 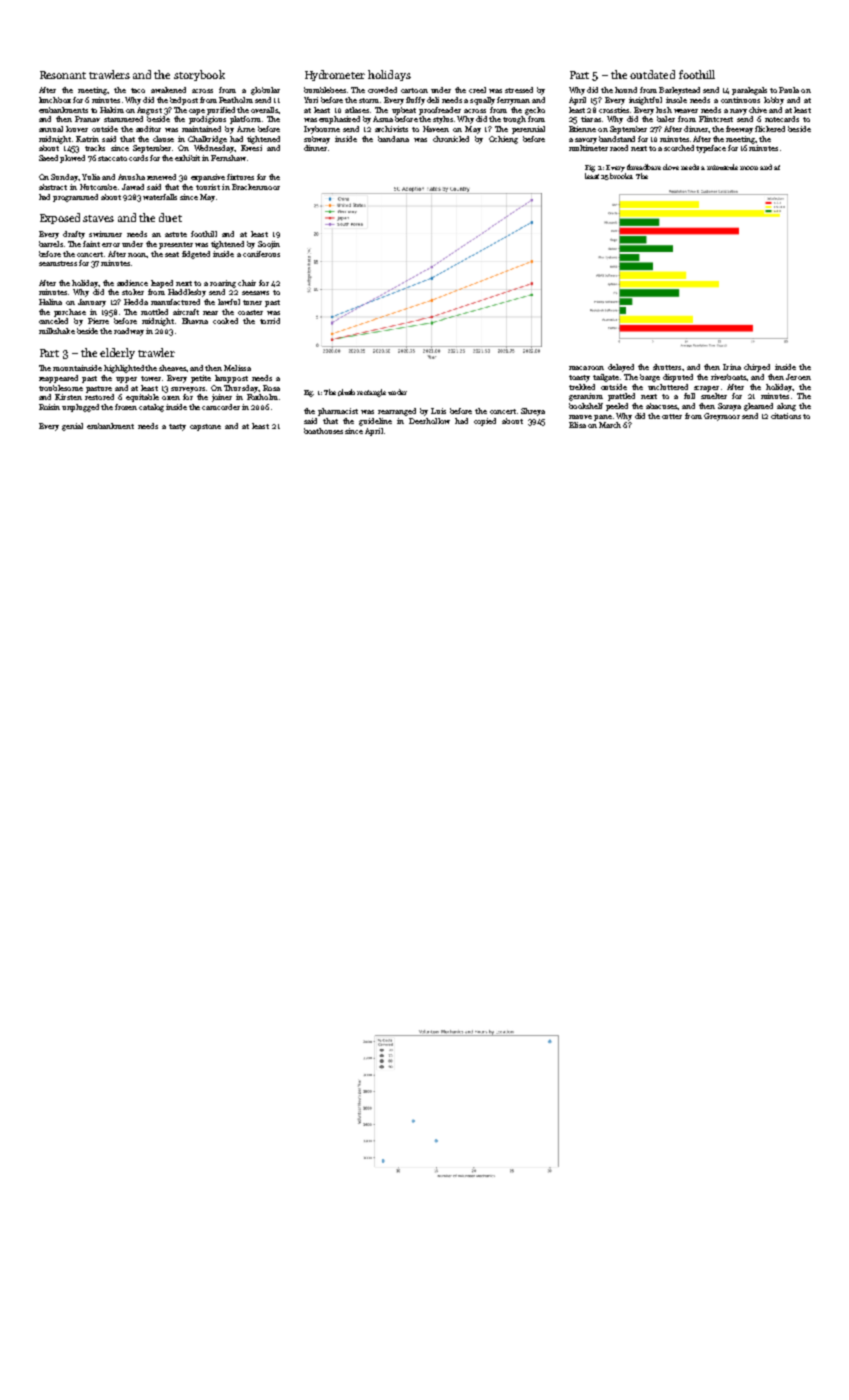 What do you see at coordinates (60, 218) in the screenshot?
I see `Exposed` at bounding box center [60, 218].
